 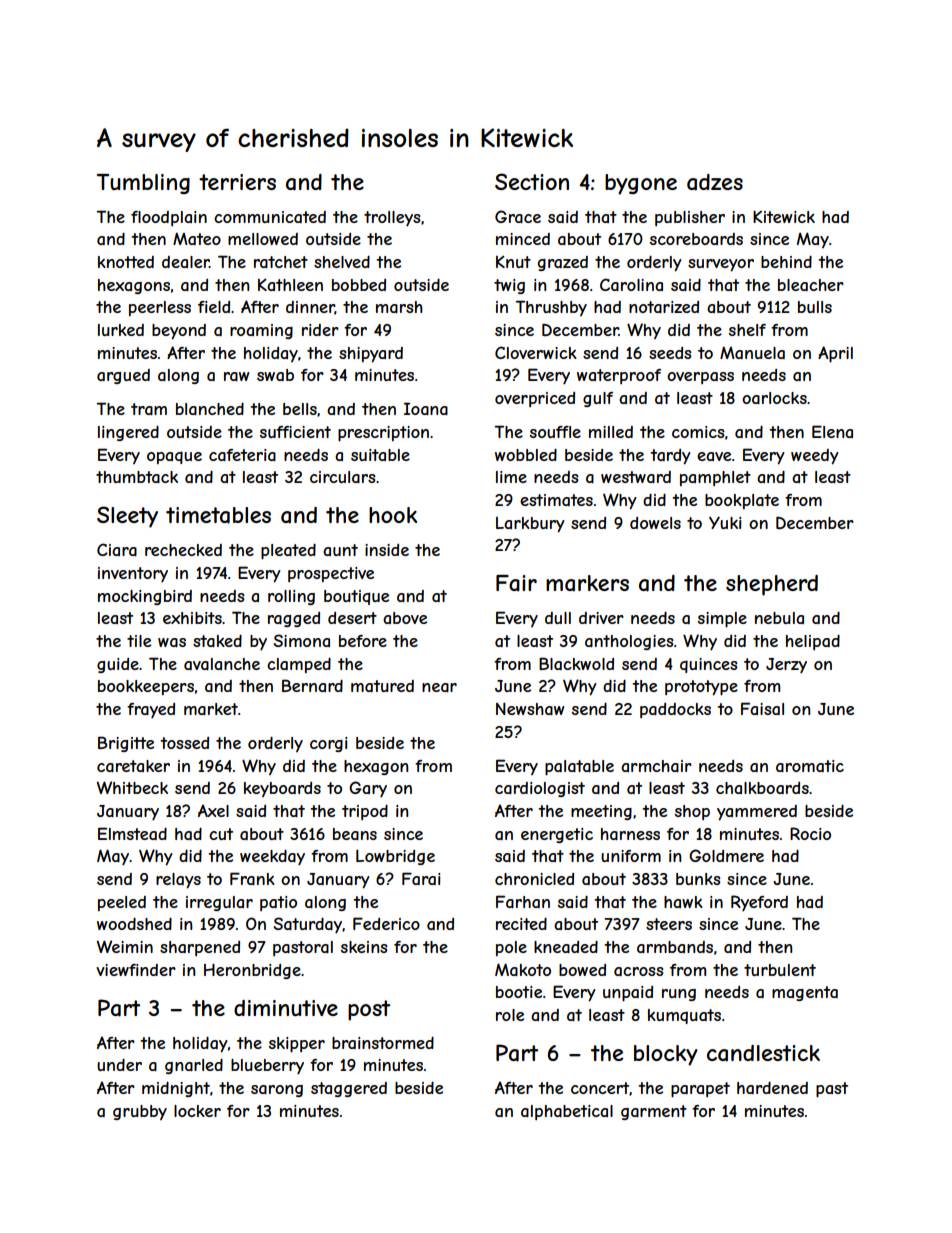 I want to click on waterproof, so click(x=619, y=376).
